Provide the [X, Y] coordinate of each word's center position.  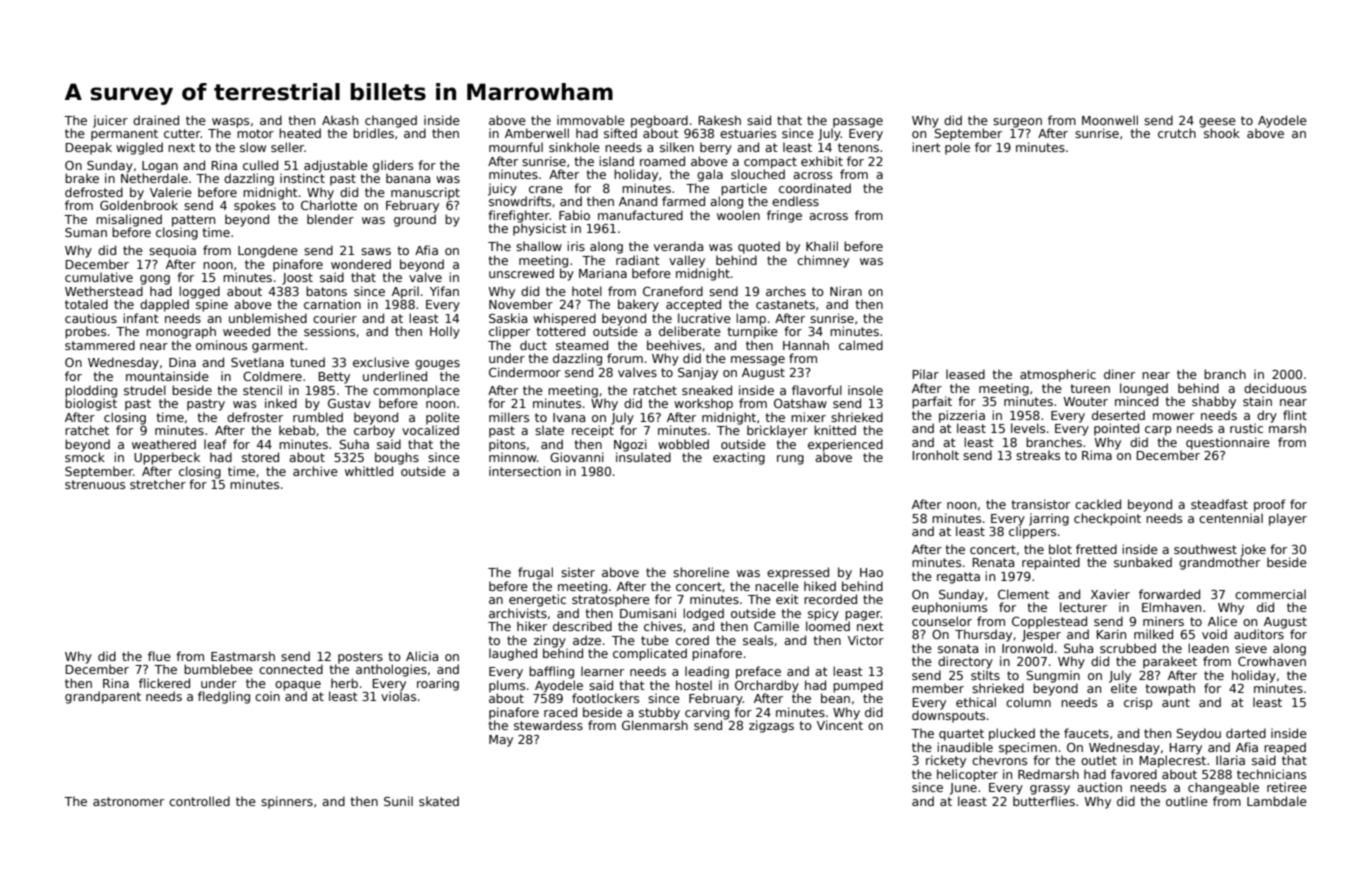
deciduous [1275, 388]
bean [835, 698]
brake [82, 178]
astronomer [128, 801]
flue [159, 656]
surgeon [1017, 123]
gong [155, 280]
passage [858, 123]
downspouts [948, 716]
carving [707, 713]
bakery [638, 305]
